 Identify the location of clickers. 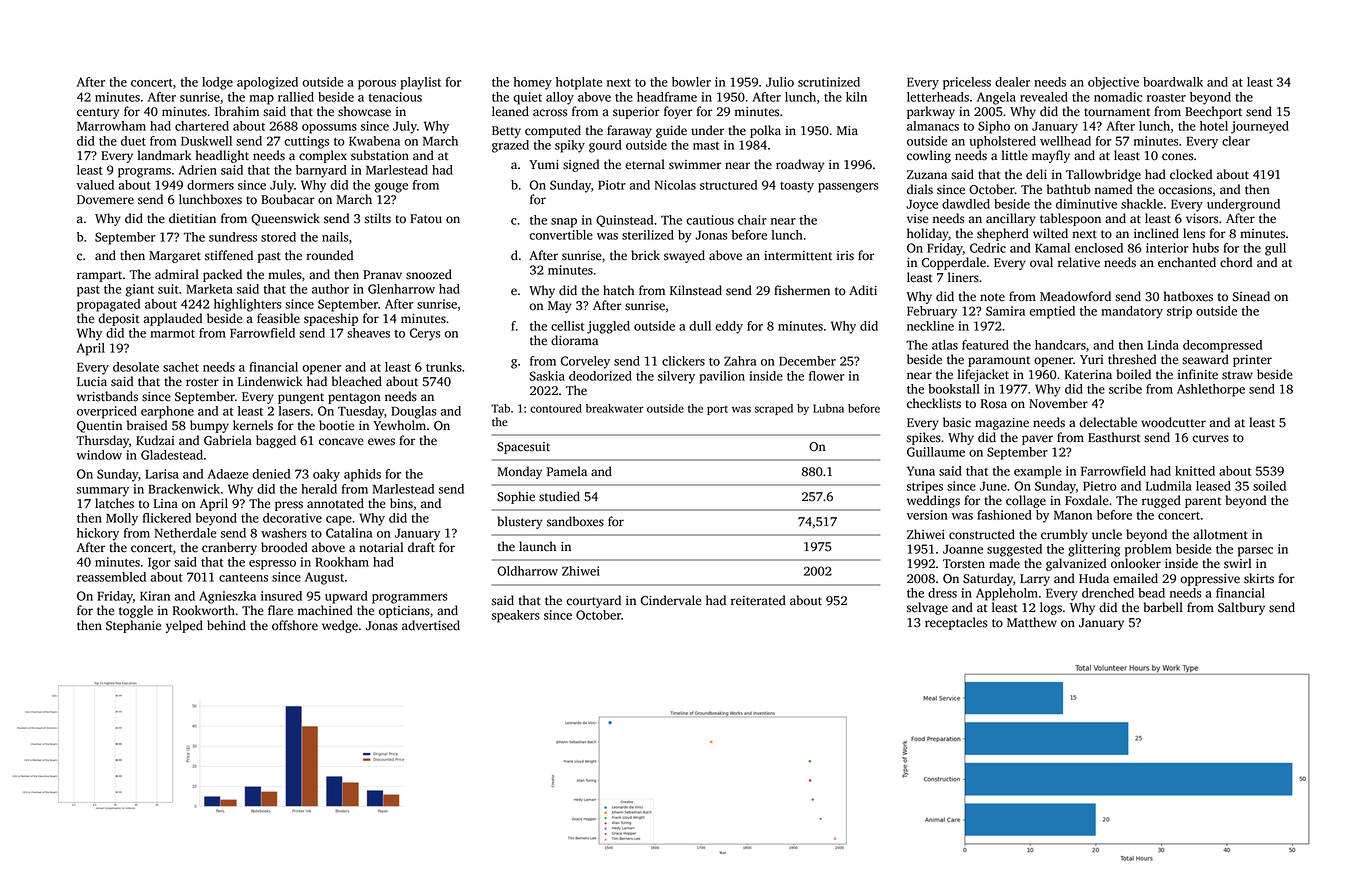
(683, 361).
